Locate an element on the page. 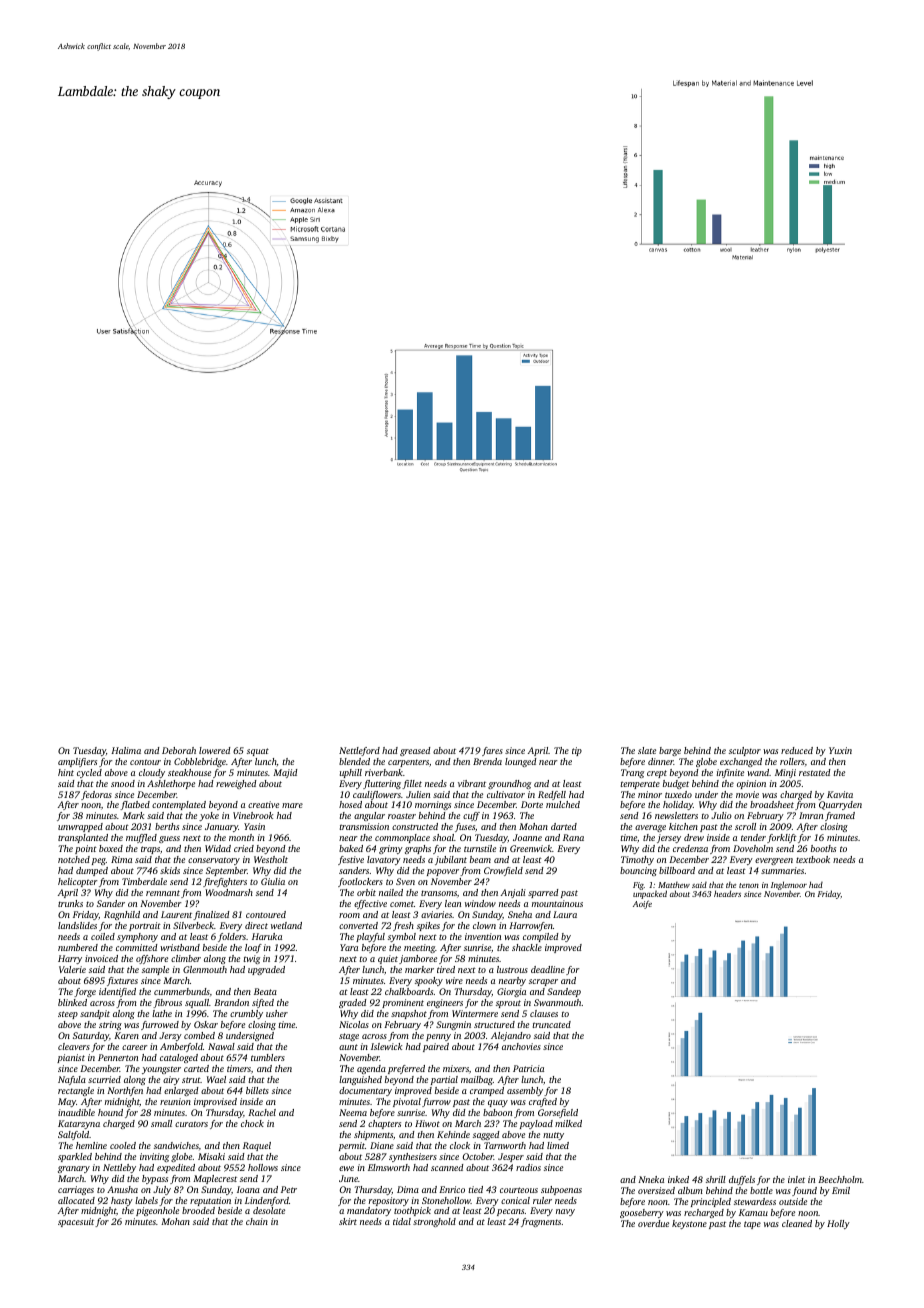 This page has width=924, height=1308. booths is located at coordinates (823, 848).
